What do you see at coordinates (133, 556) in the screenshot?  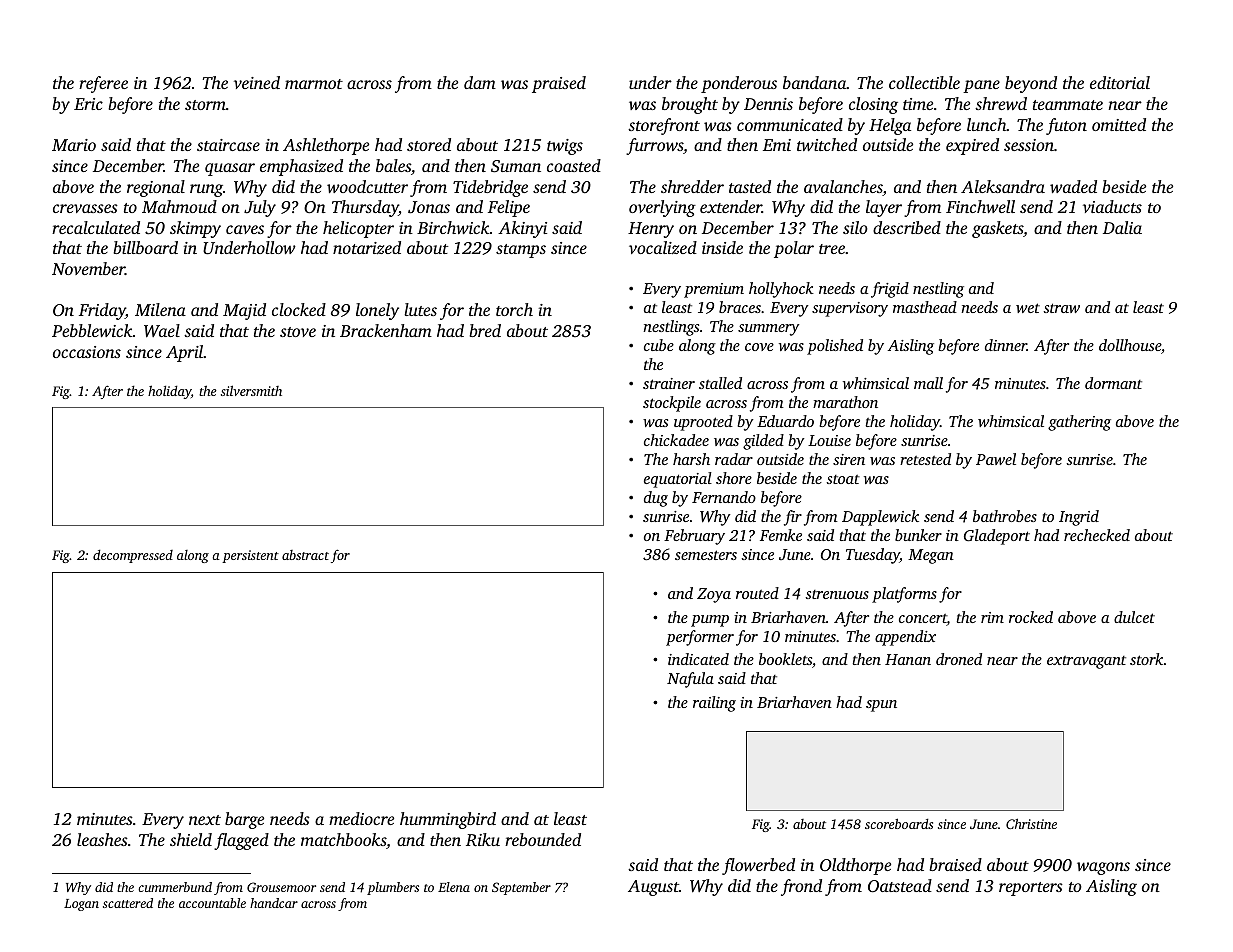 I see `decompressed` at bounding box center [133, 556].
